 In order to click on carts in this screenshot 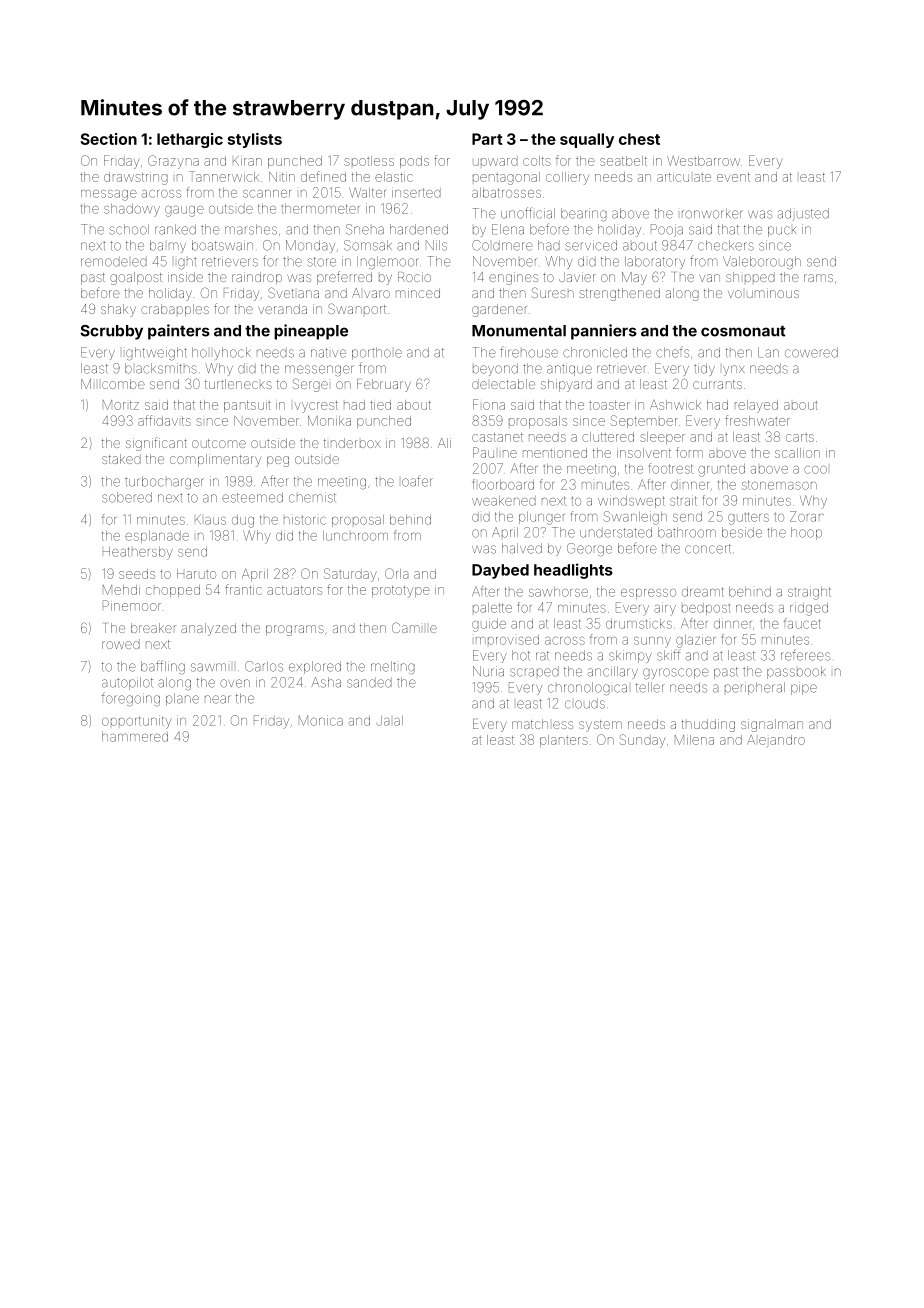, I will do `click(800, 437)`.
